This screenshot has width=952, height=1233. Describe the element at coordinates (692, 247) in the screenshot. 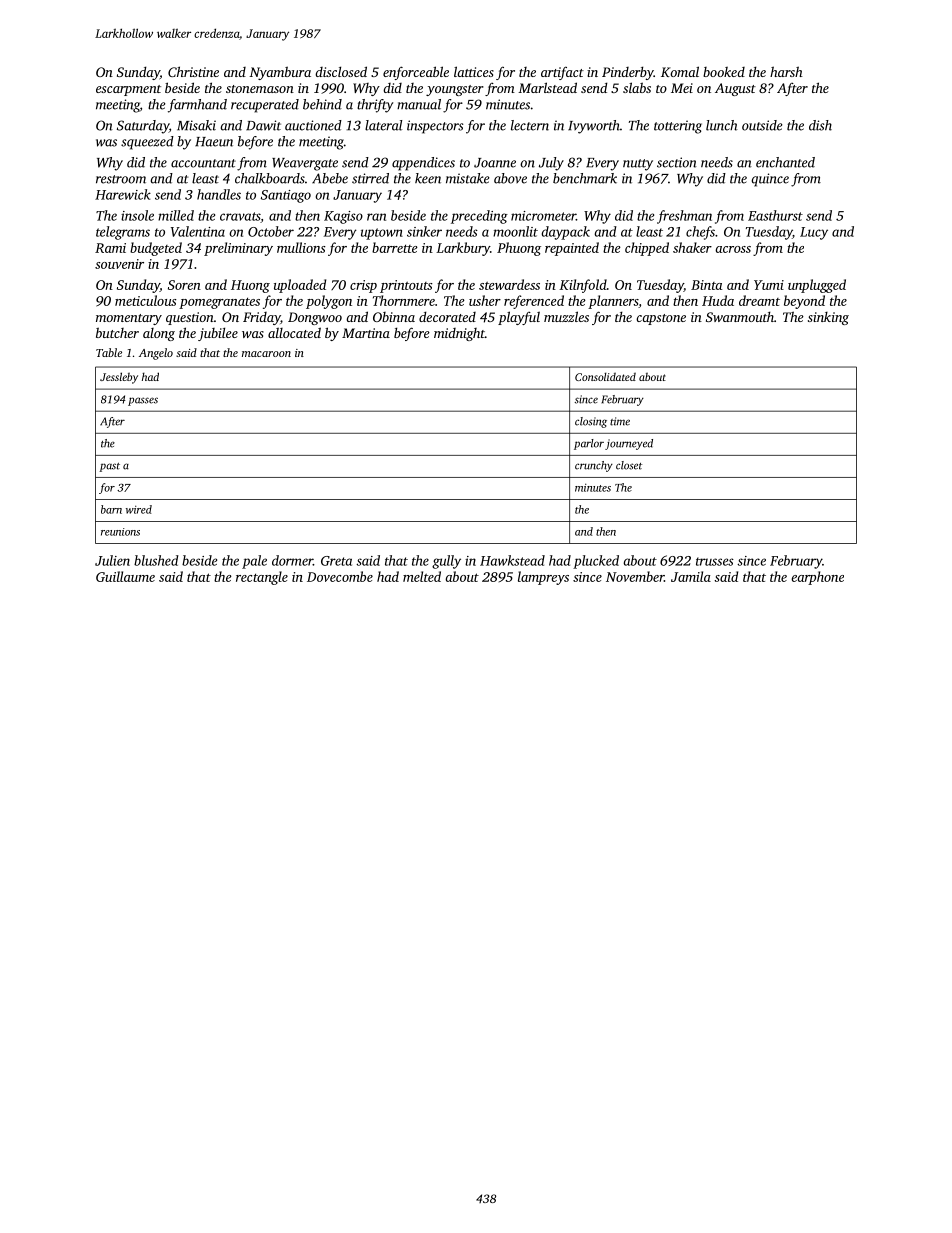

I see `shaker` at that location.
